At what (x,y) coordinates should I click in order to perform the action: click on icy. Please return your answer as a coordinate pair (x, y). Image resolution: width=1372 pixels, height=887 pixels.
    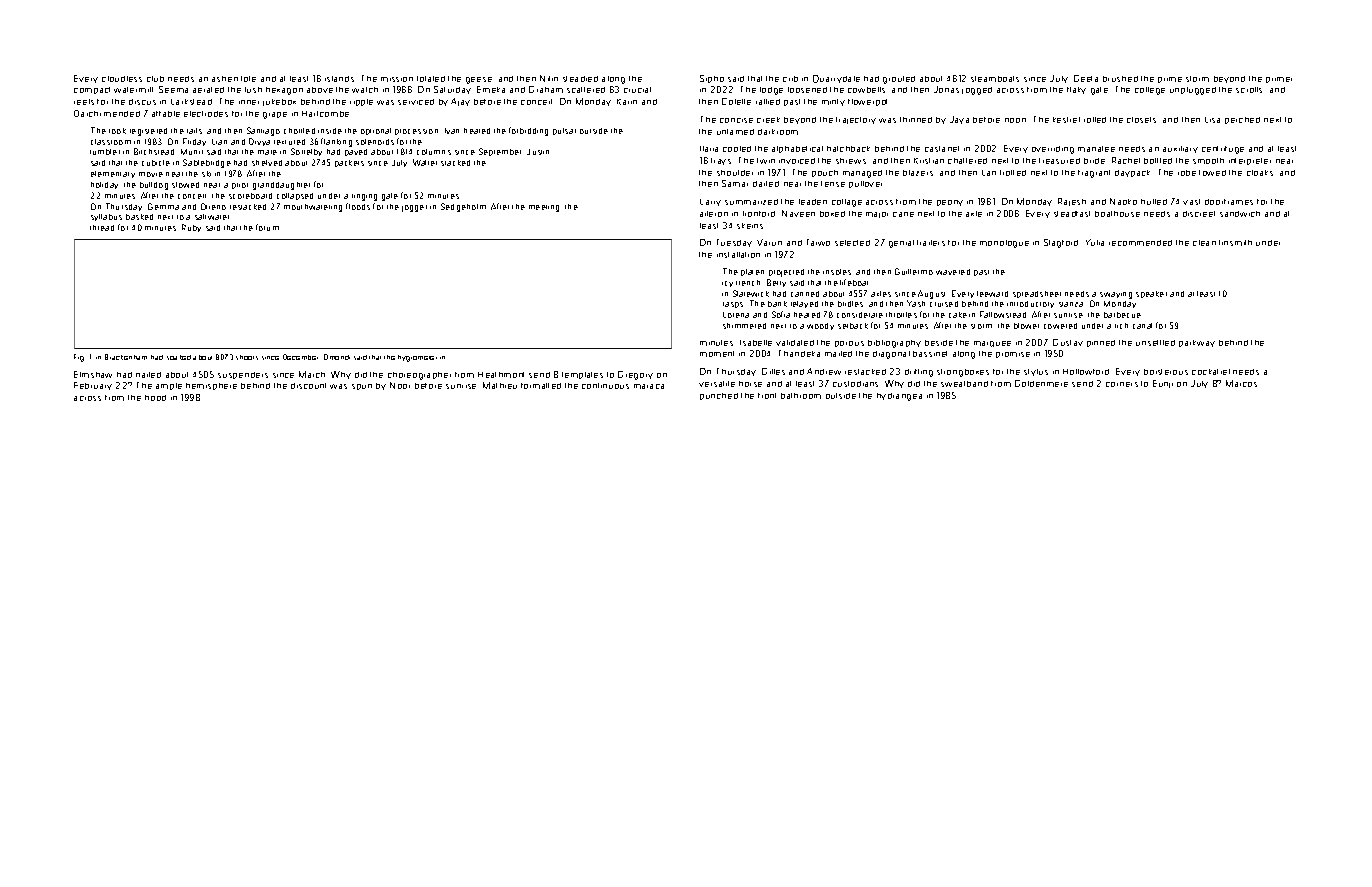
    Looking at the image, I should click on (727, 284).
